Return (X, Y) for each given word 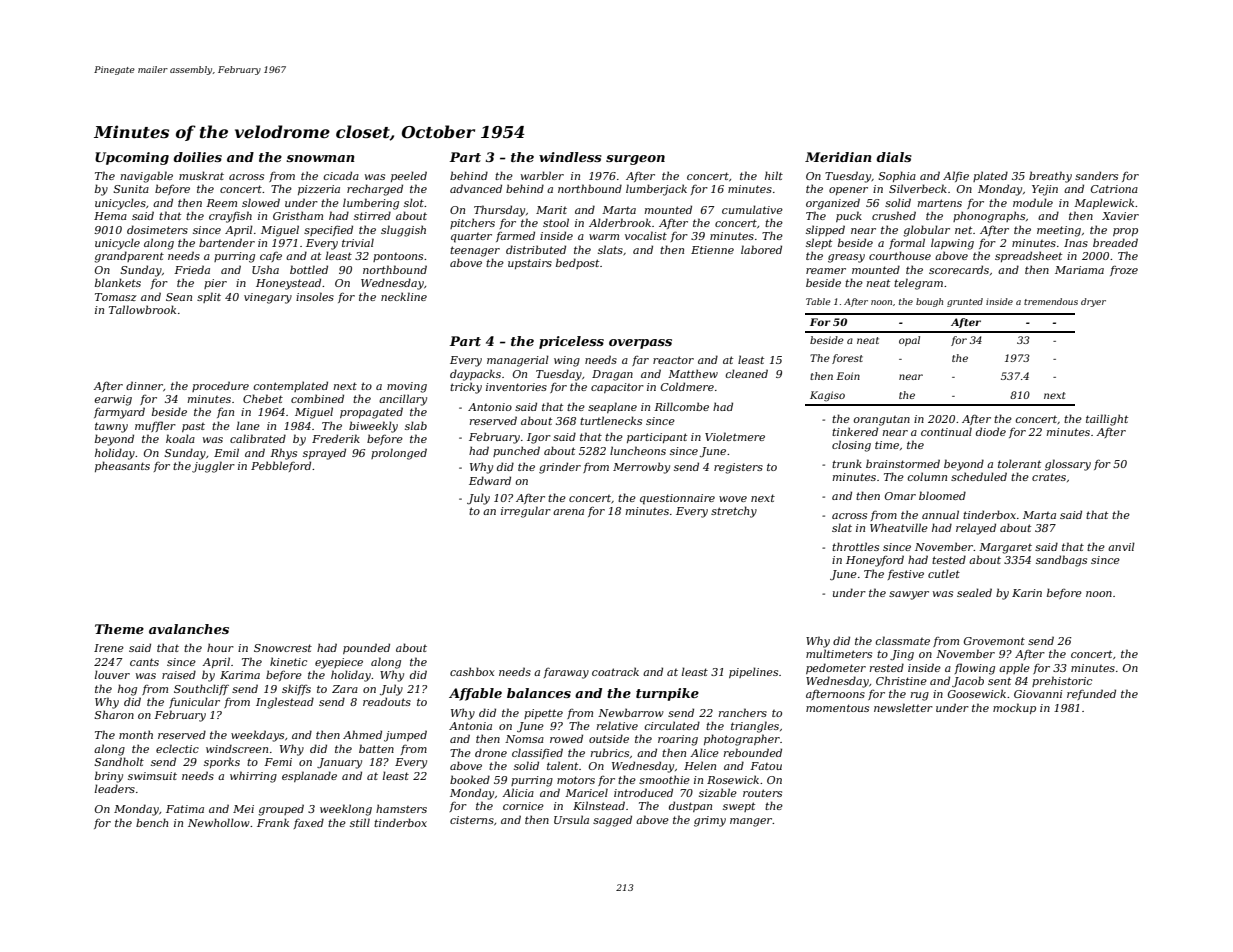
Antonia (470, 726)
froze (1124, 270)
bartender (227, 242)
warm (604, 237)
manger (751, 822)
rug (920, 696)
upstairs (530, 264)
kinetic (288, 661)
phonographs (989, 217)
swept (739, 807)
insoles (315, 296)
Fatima (185, 809)
